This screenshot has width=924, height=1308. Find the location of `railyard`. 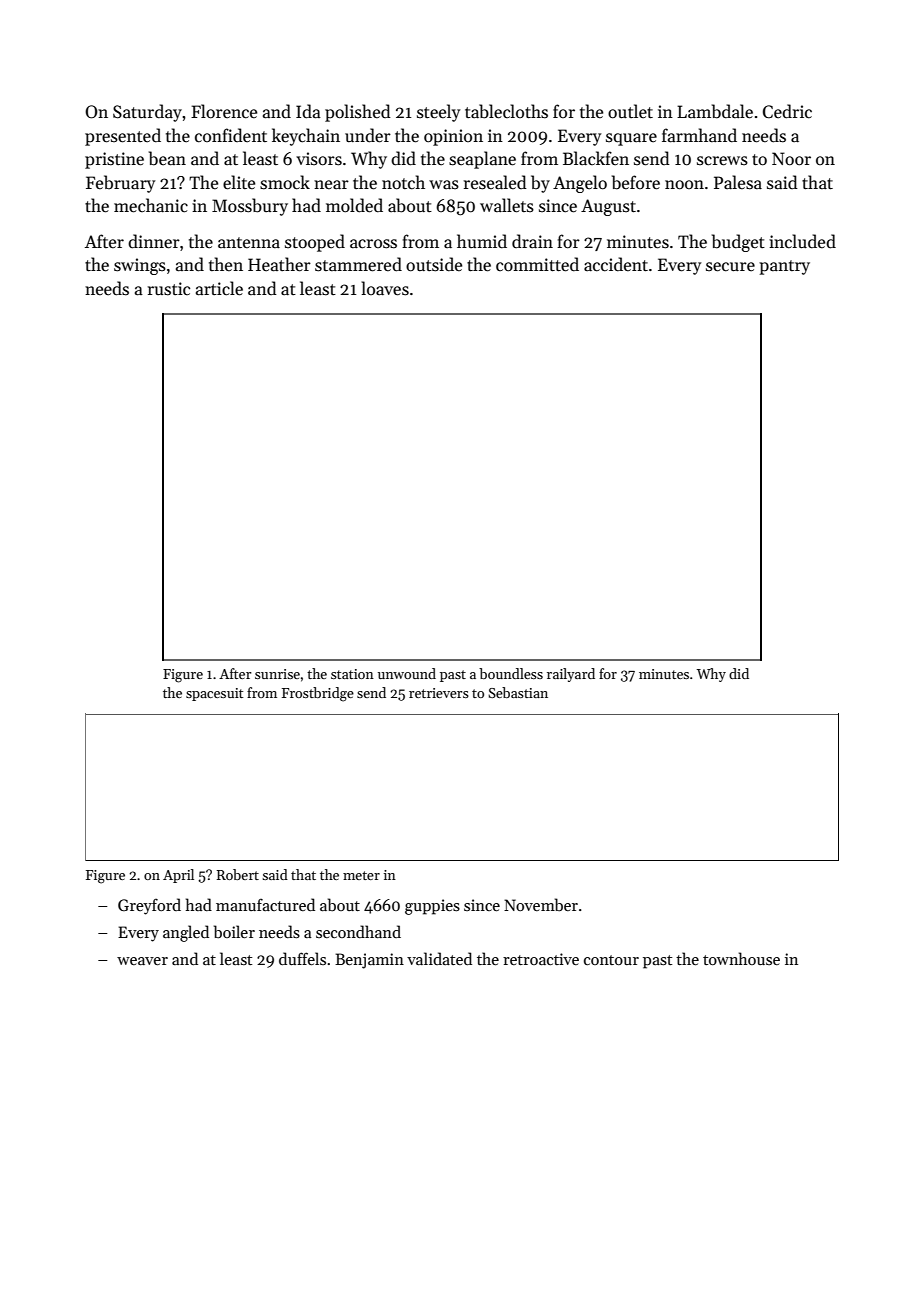

railyard is located at coordinates (571, 675).
